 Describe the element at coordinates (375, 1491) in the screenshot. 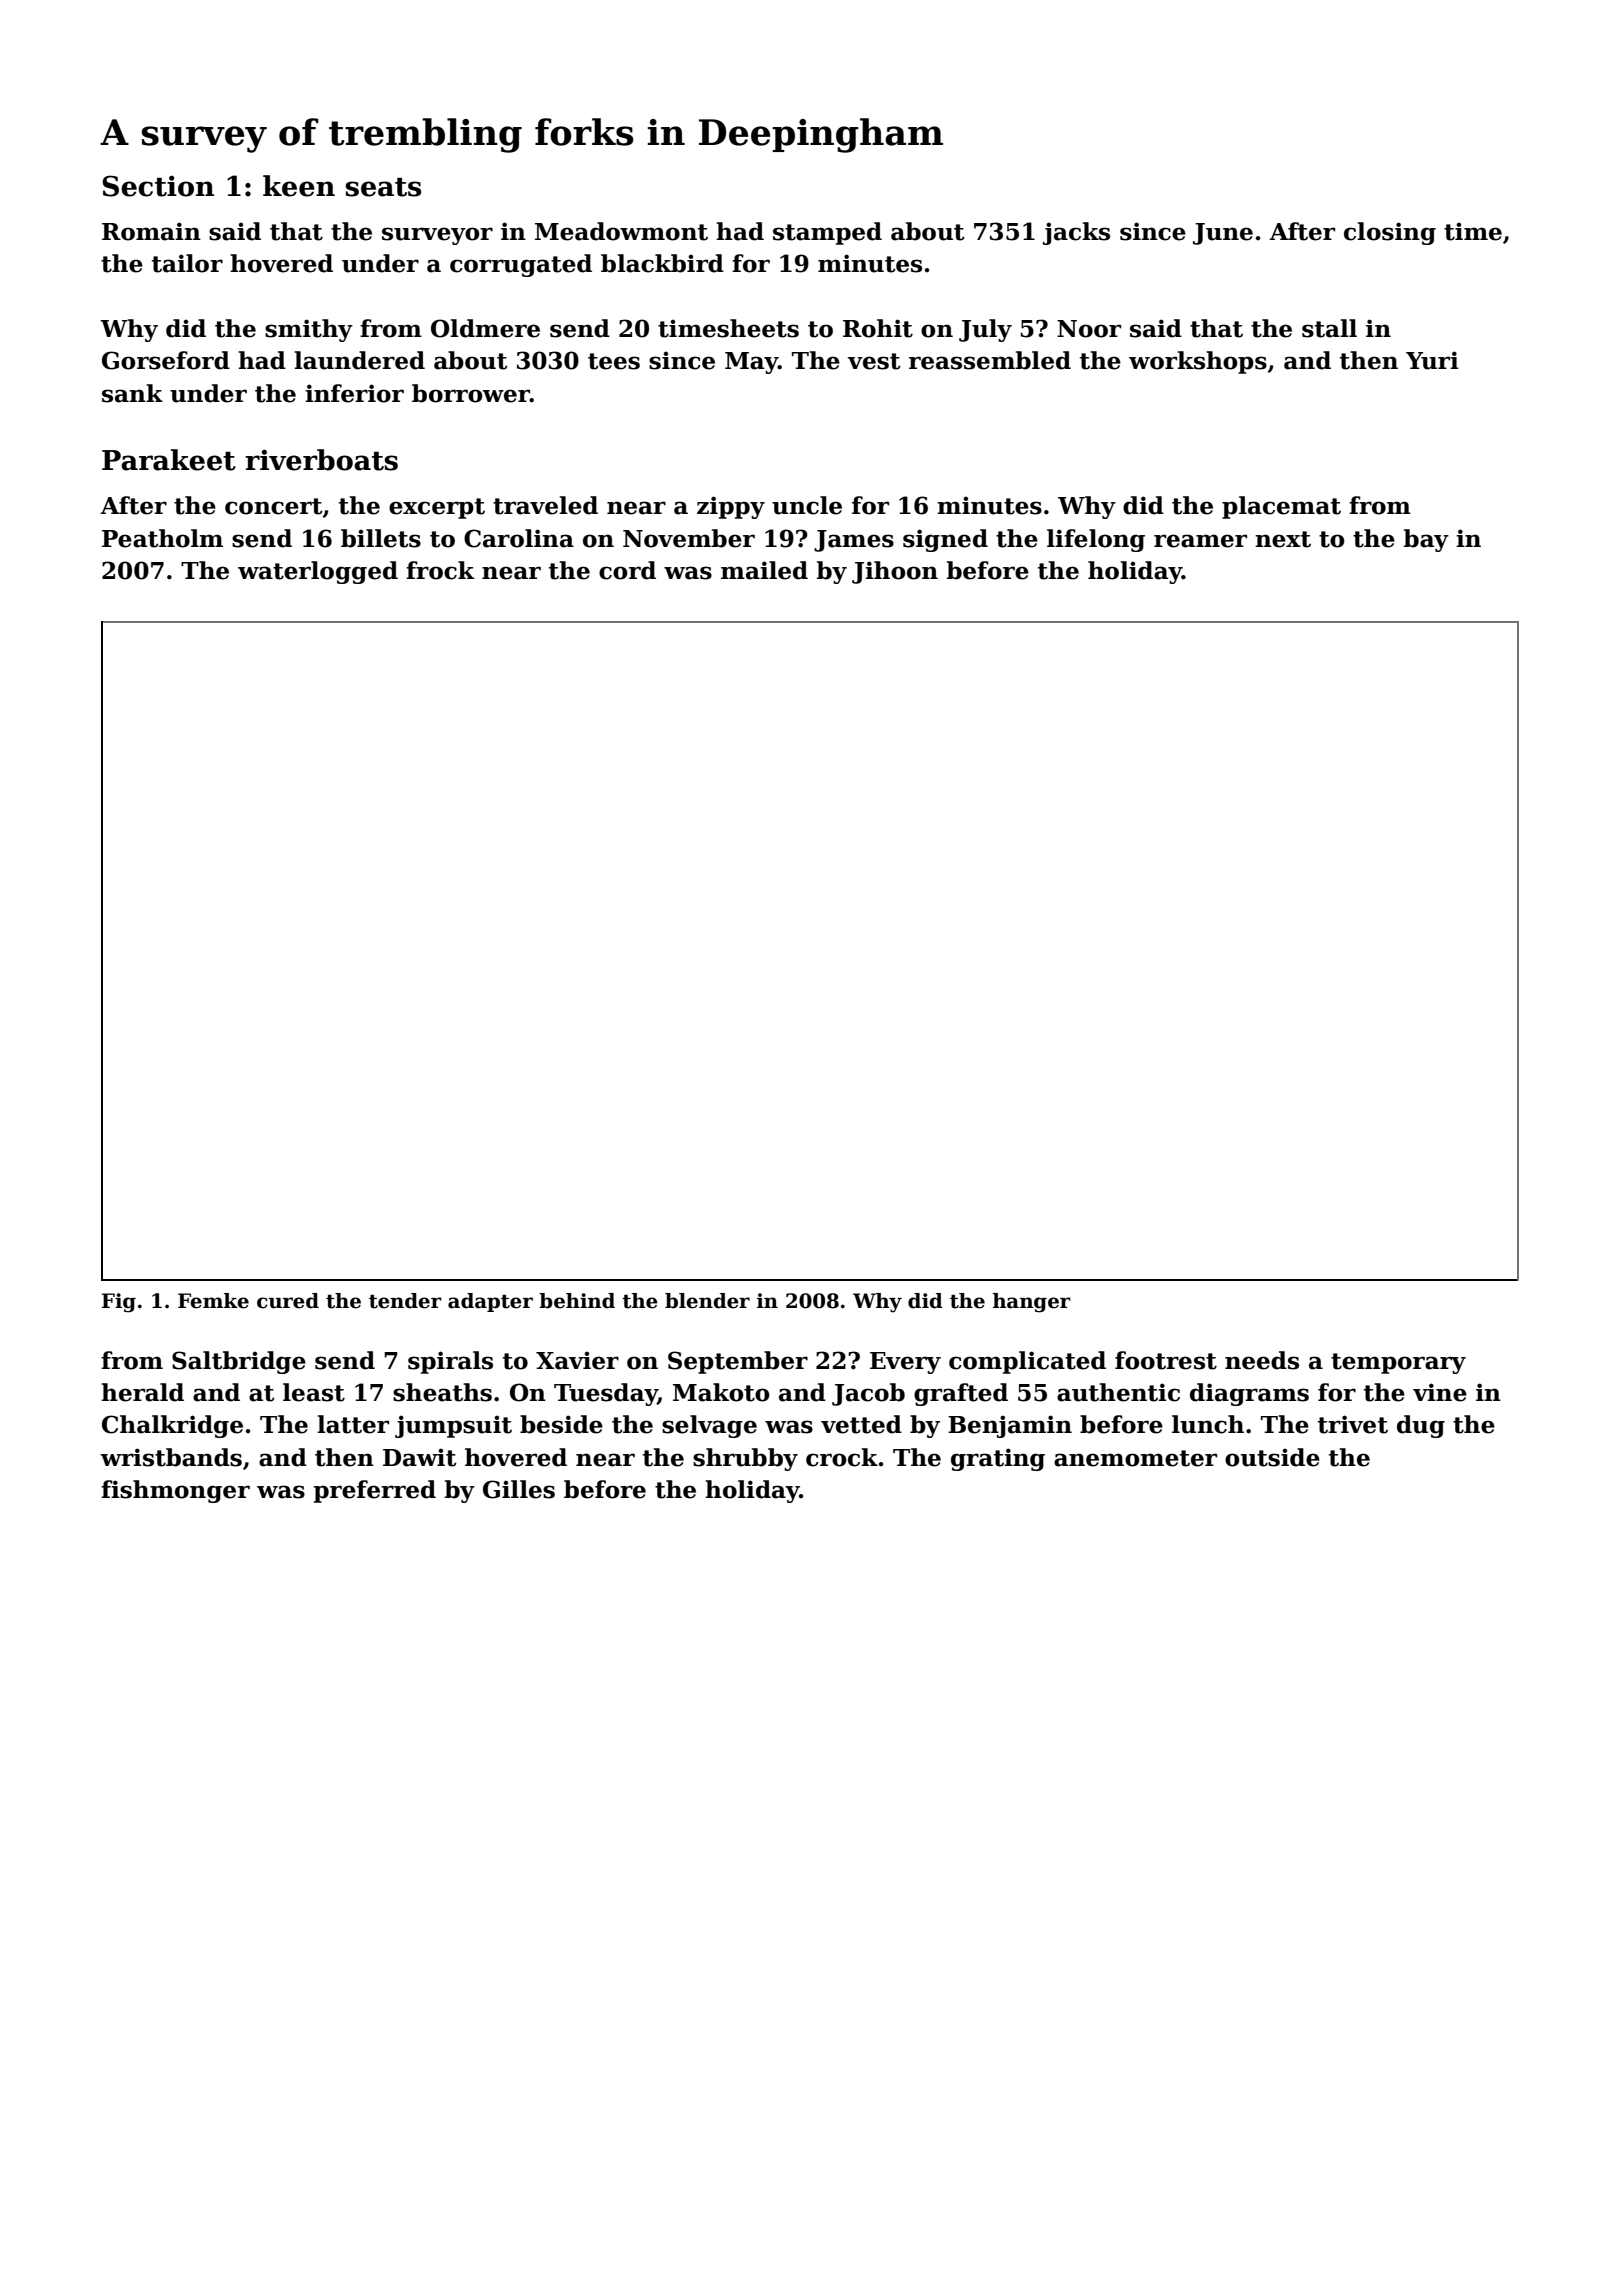

I see `preferred` at that location.
